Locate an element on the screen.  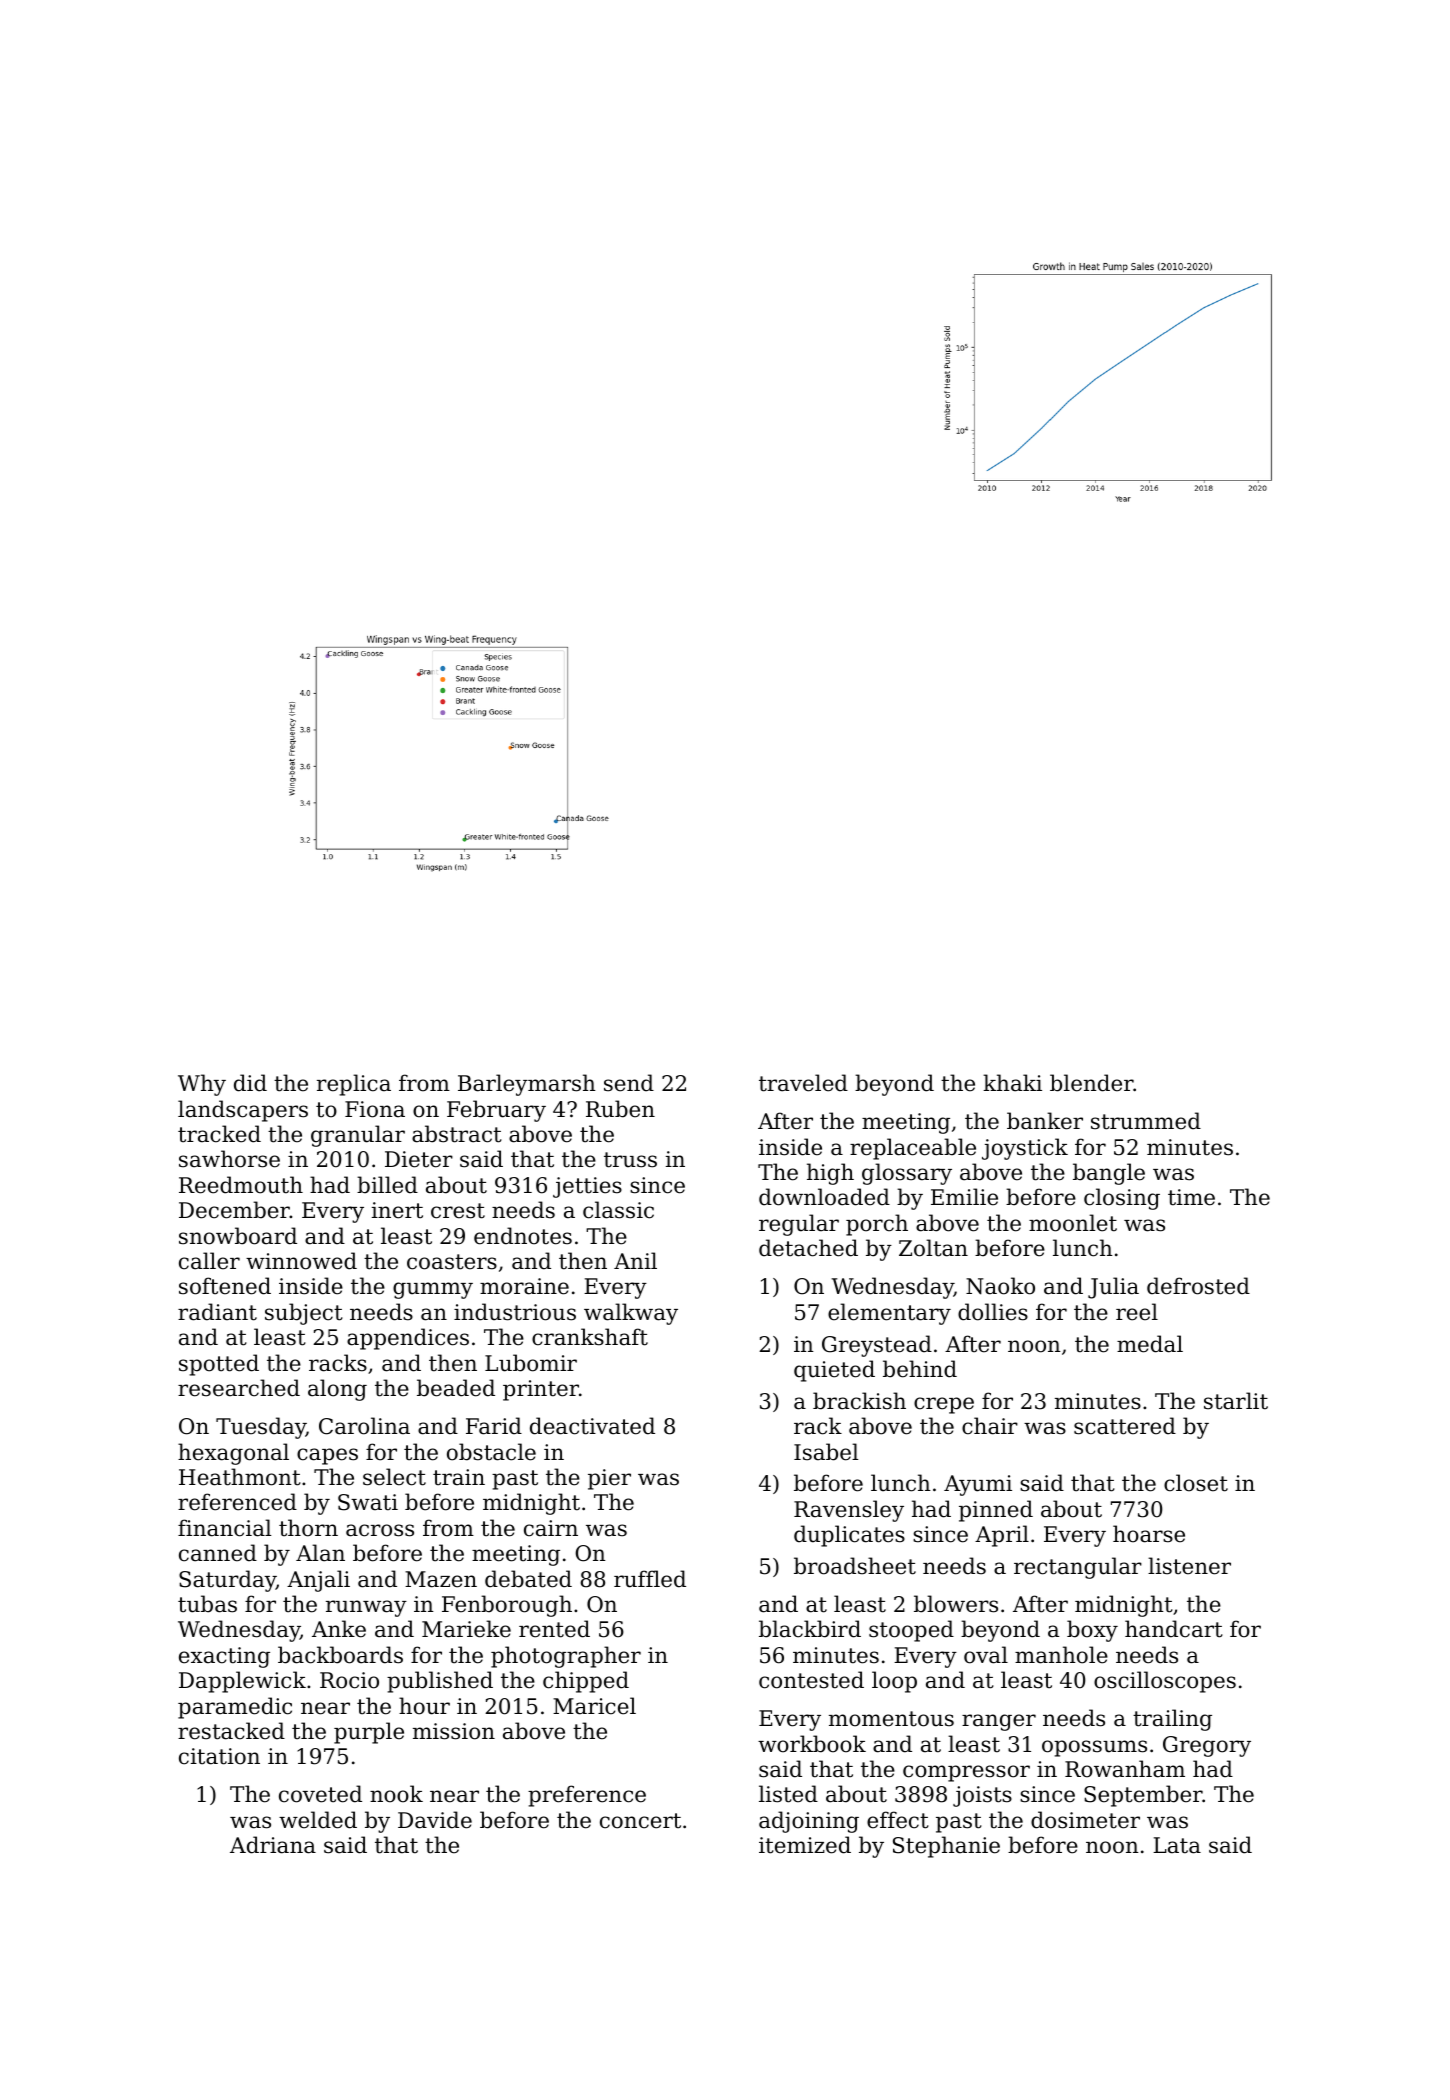
rectangular is located at coordinates (1078, 1568).
